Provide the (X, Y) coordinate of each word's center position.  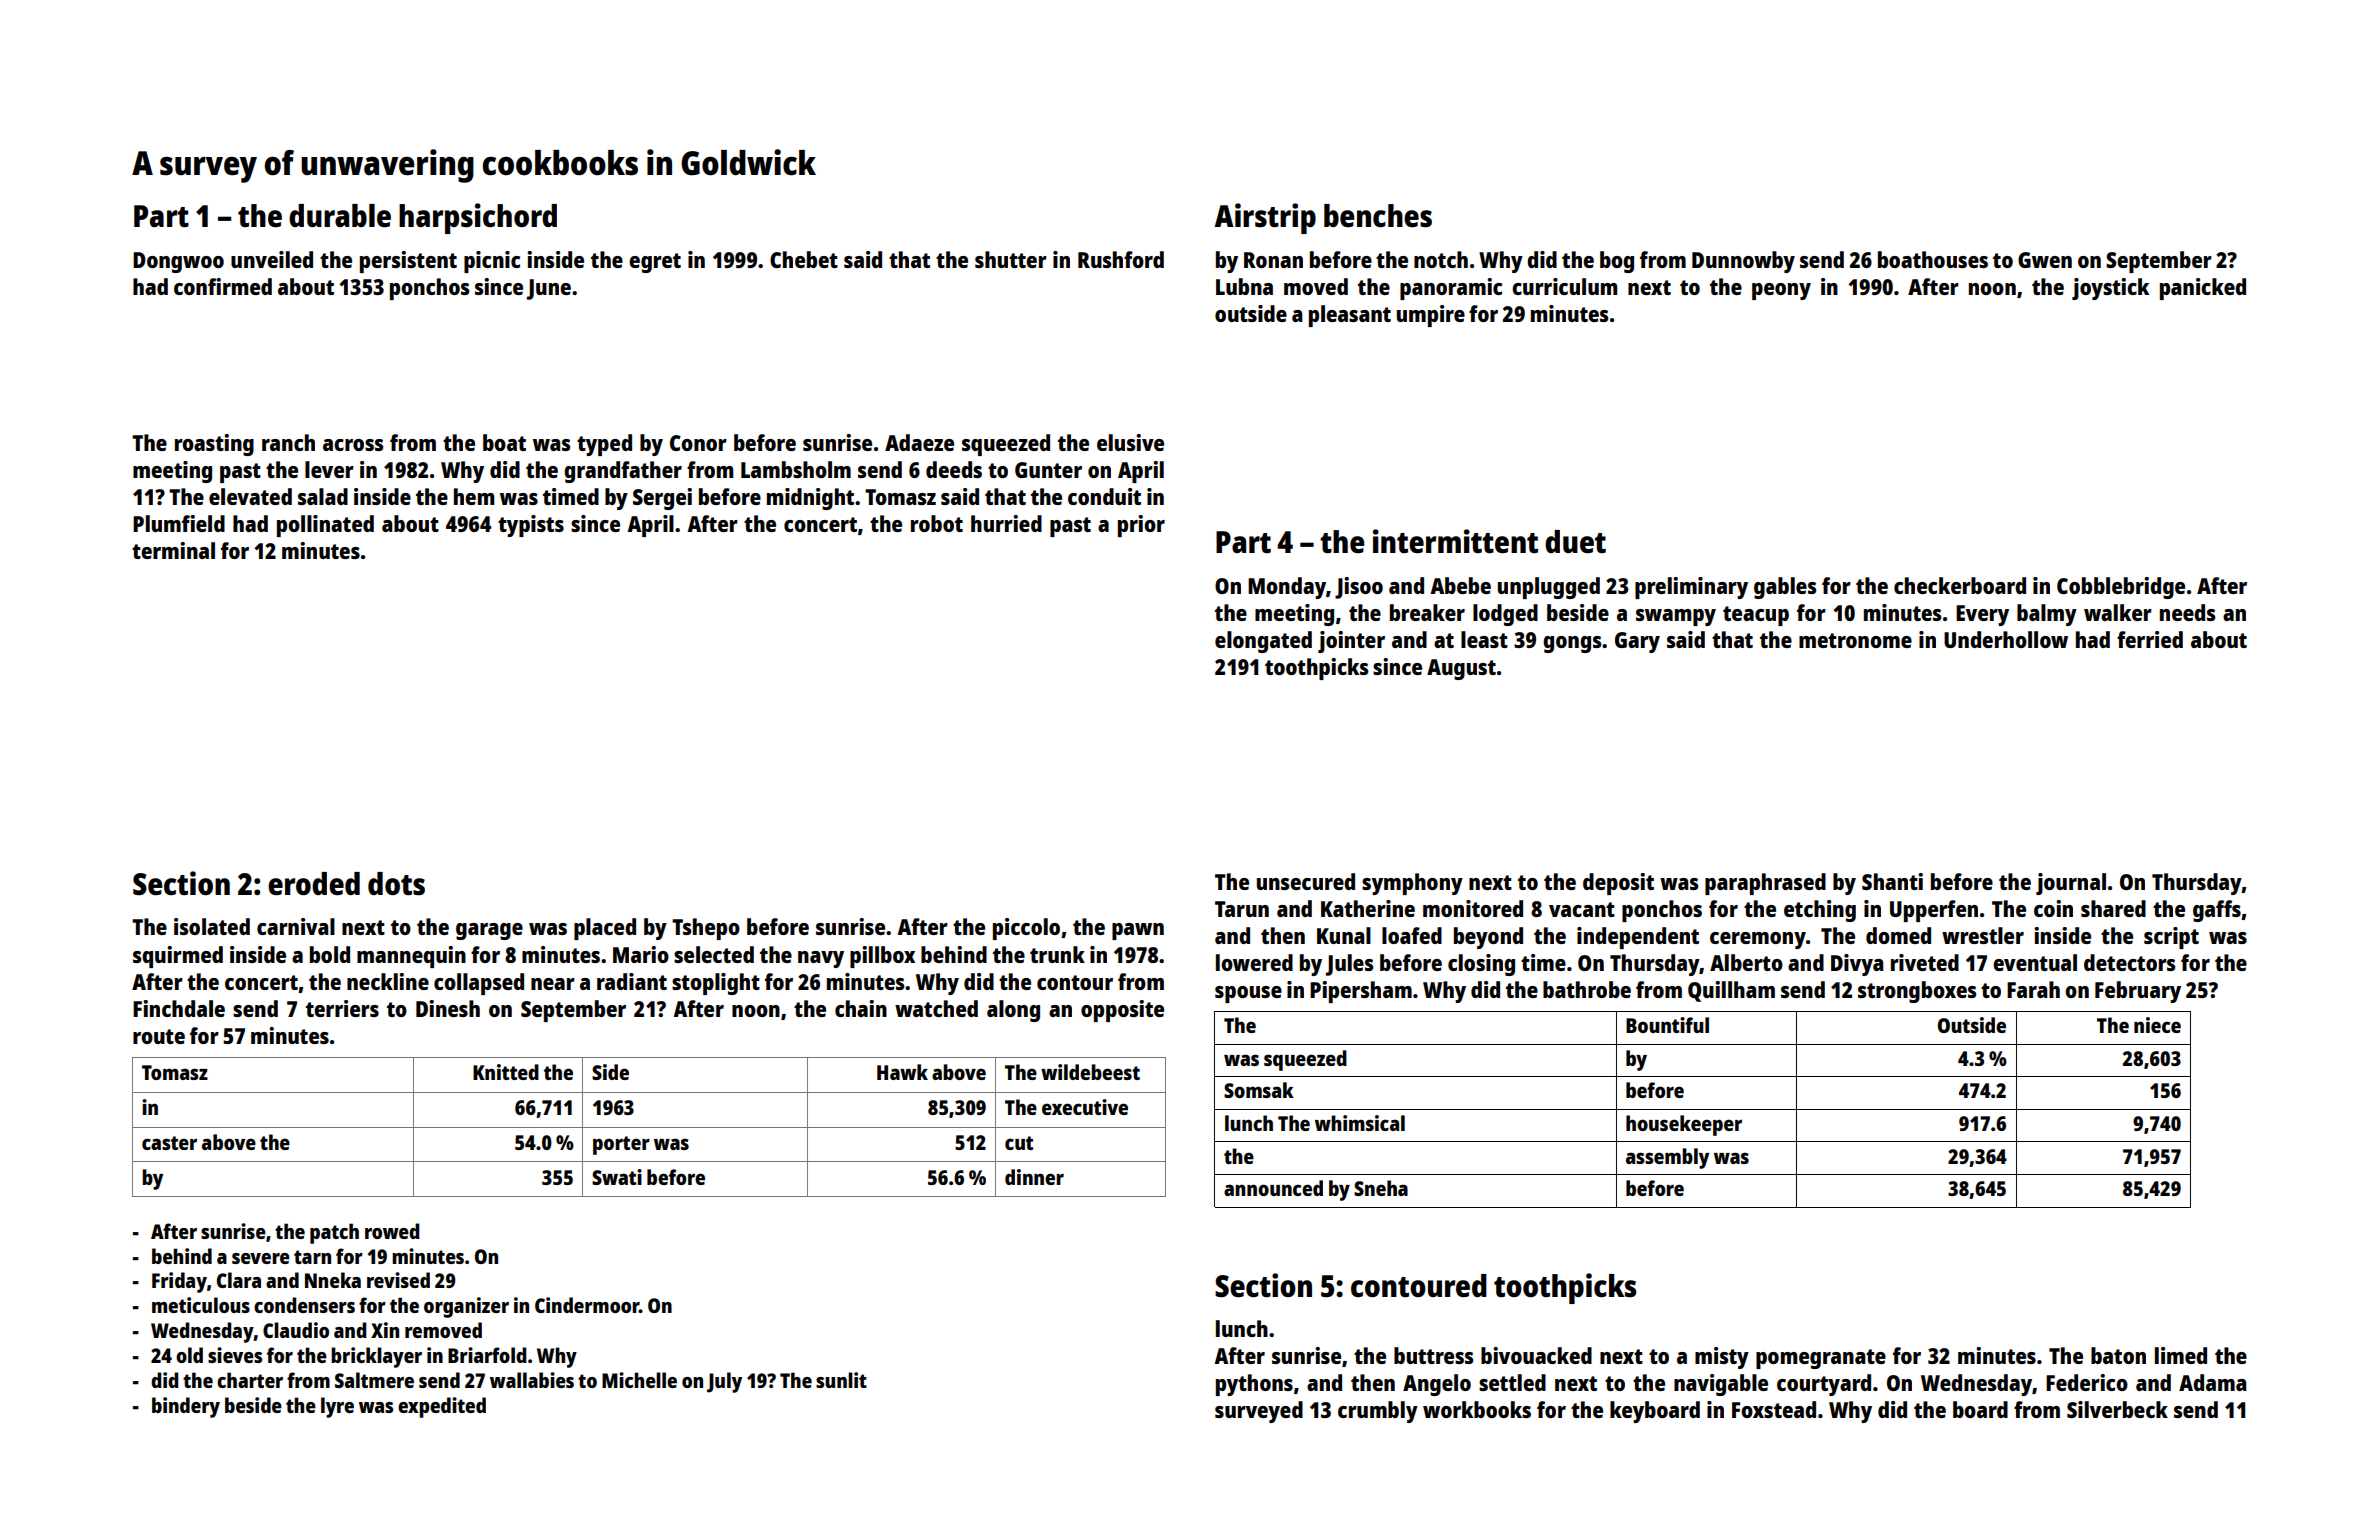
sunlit (841, 1380)
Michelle (639, 1380)
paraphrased (1765, 884)
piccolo (1026, 929)
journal (2071, 884)
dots (396, 884)
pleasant (1350, 316)
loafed (1412, 935)
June (549, 289)
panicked (2203, 289)
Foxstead (1774, 1409)
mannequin (411, 957)
